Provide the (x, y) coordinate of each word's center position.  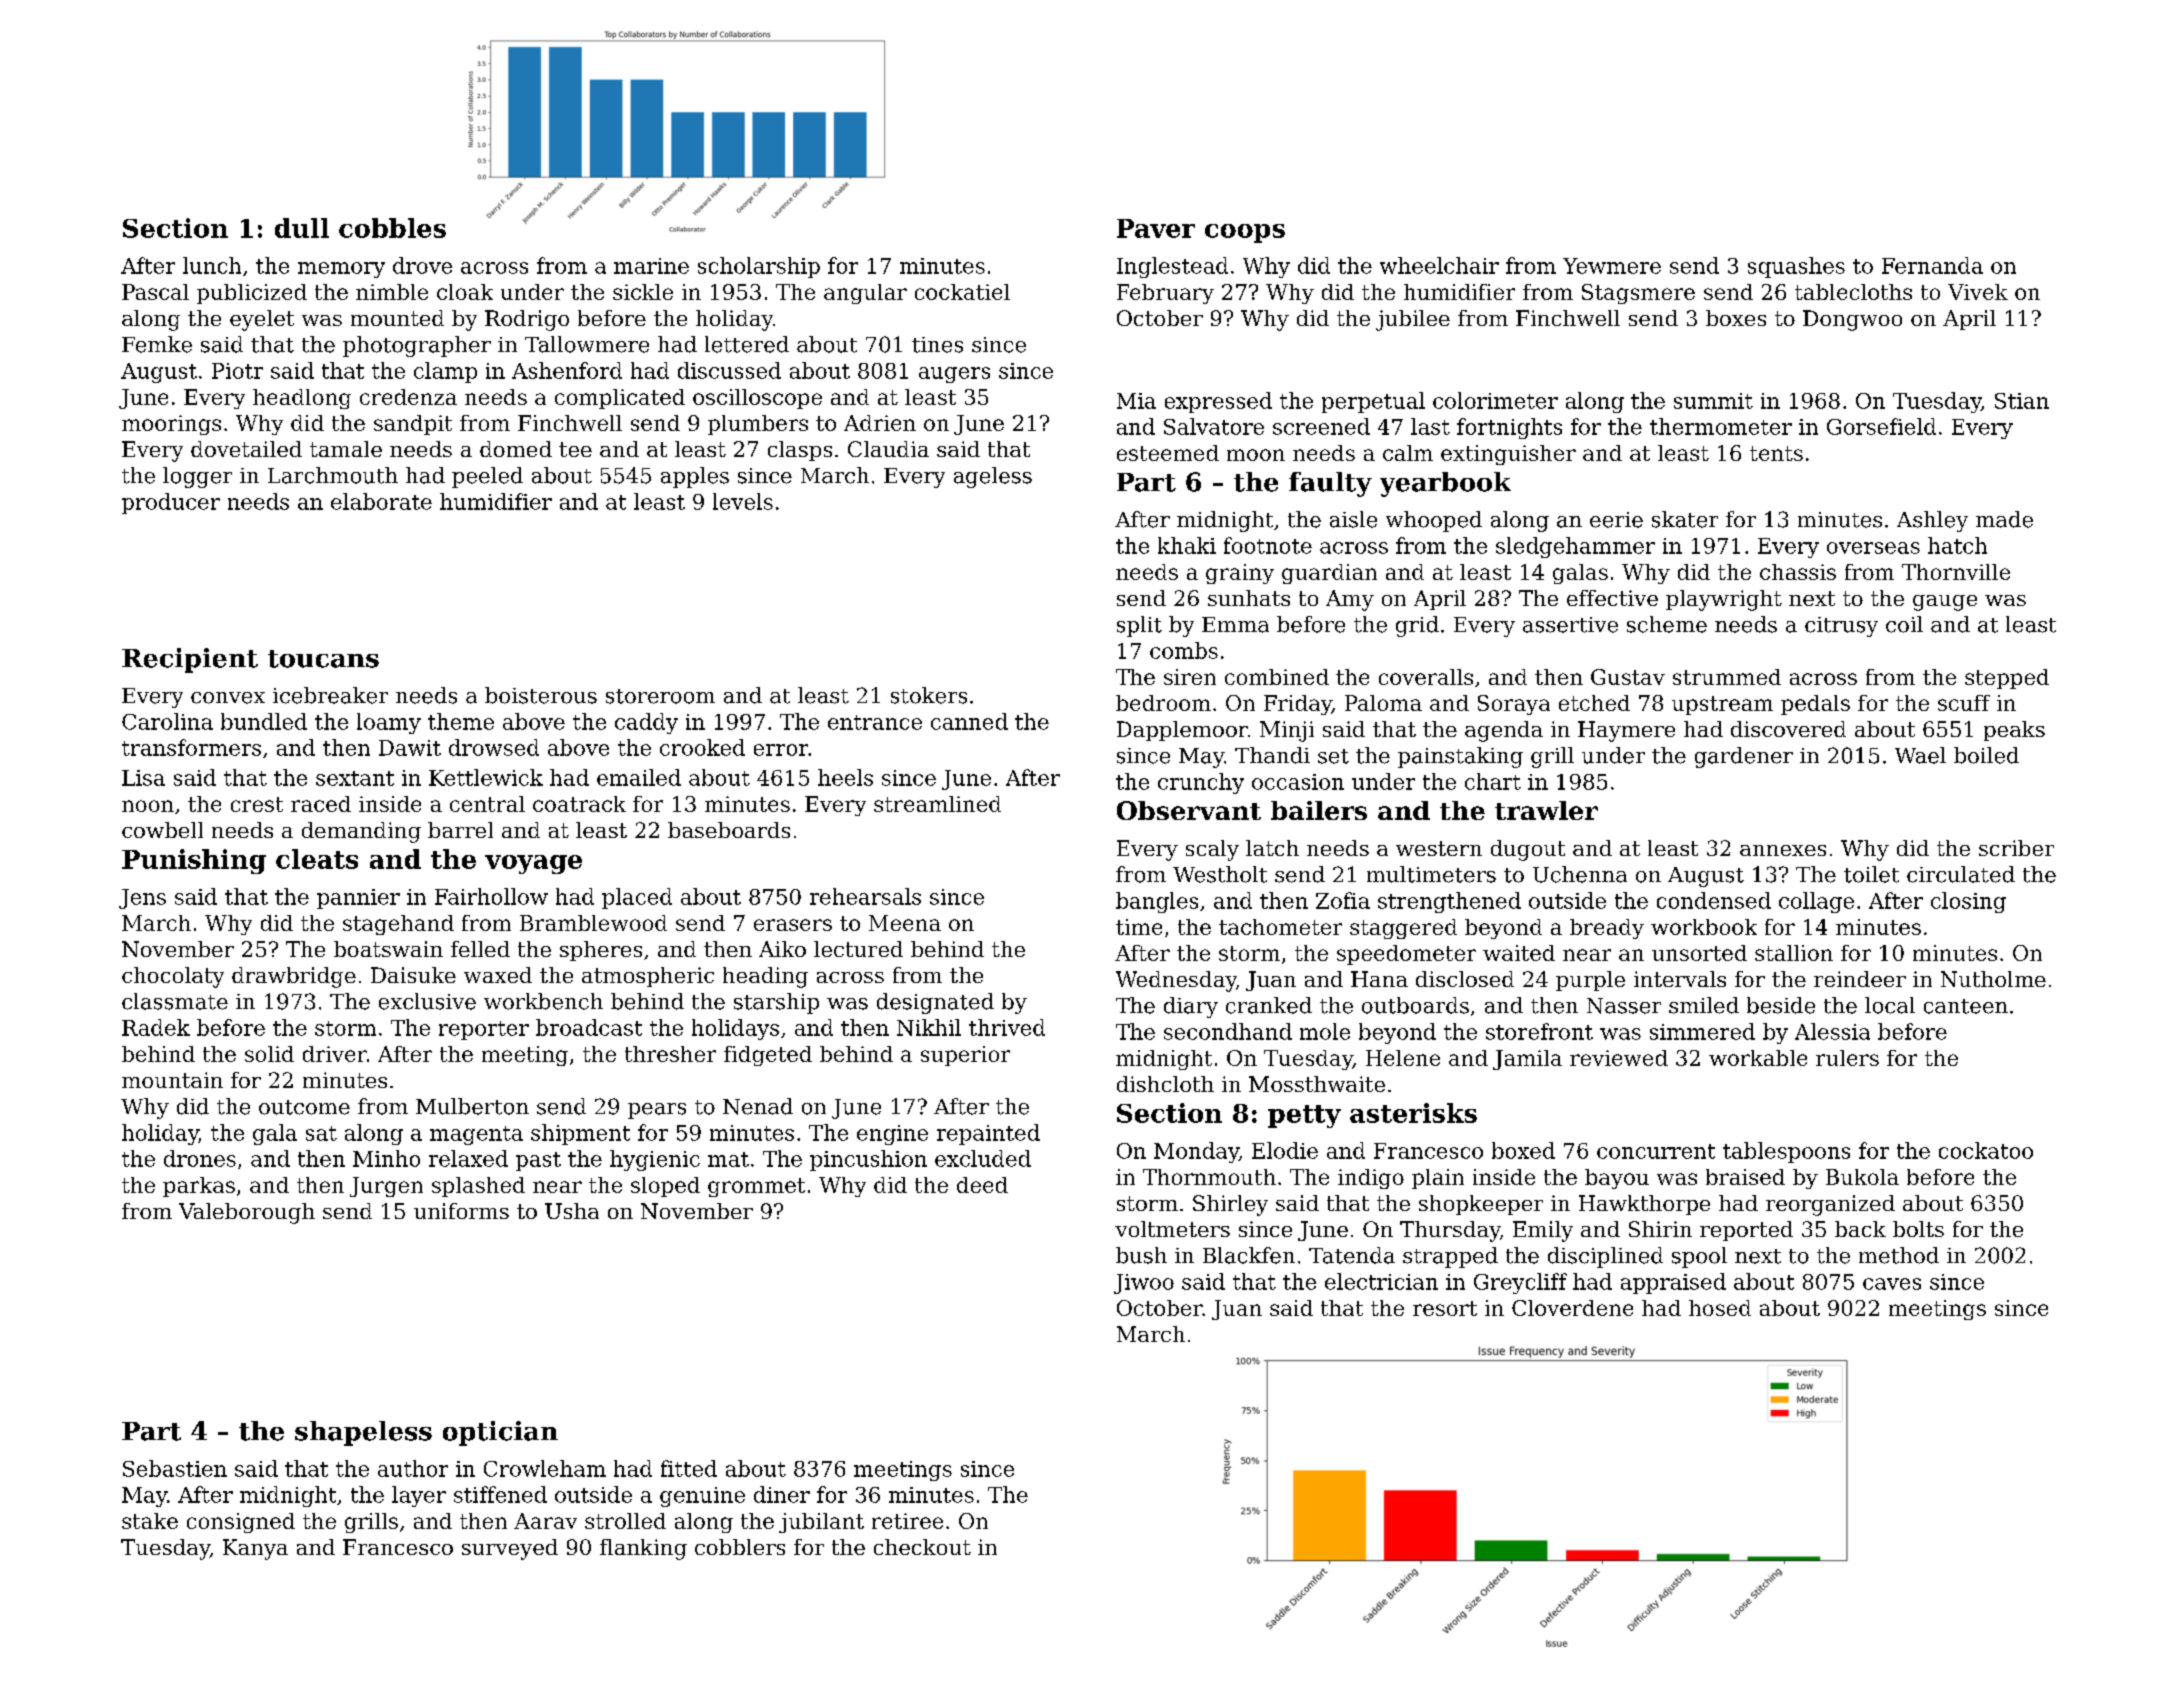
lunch (212, 265)
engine (892, 1135)
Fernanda (1932, 265)
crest (257, 804)
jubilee (1413, 320)
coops (1245, 233)
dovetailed (246, 449)
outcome (304, 1107)
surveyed (510, 1549)
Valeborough (247, 1213)
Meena (905, 923)
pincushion (868, 1160)
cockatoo (1986, 1150)
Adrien (880, 423)
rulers (1847, 1058)
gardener (1744, 757)
